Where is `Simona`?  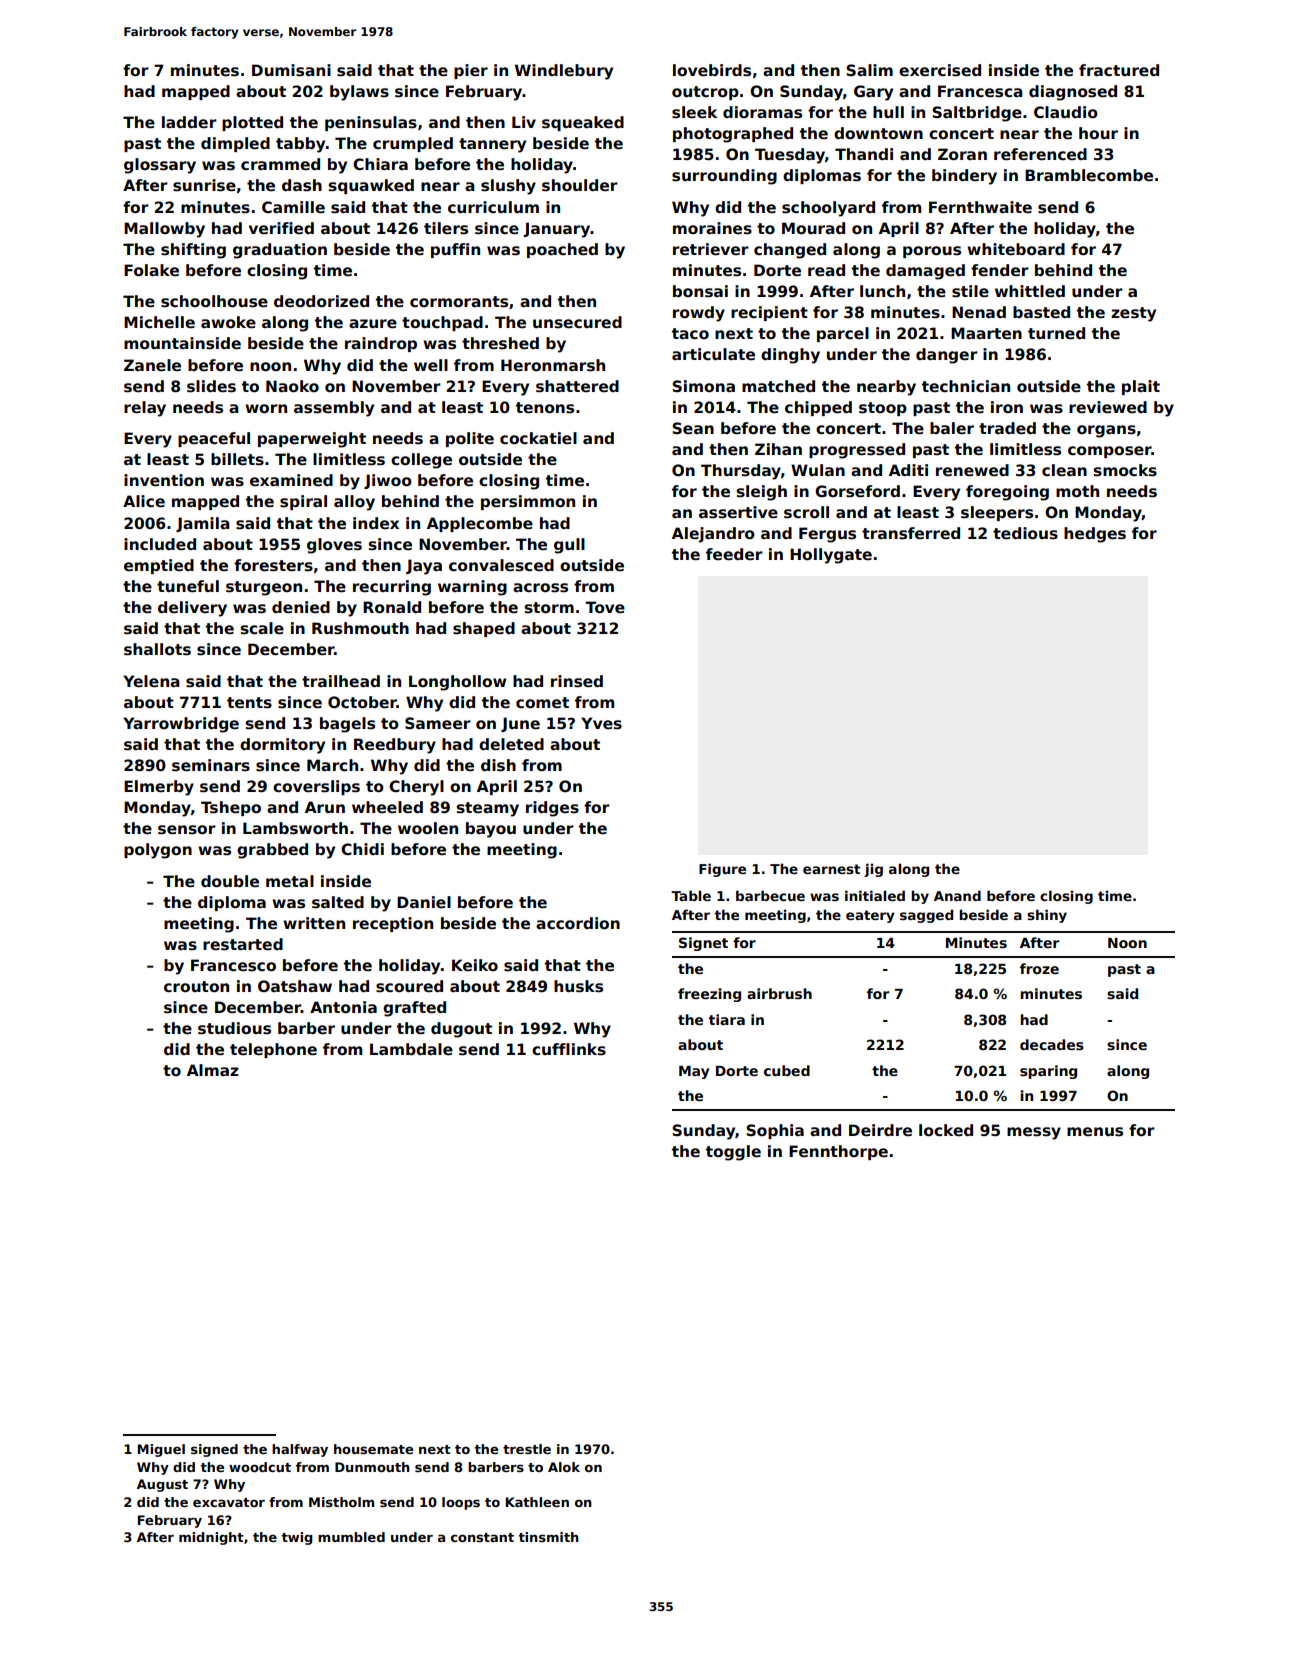 Simona is located at coordinates (703, 386).
